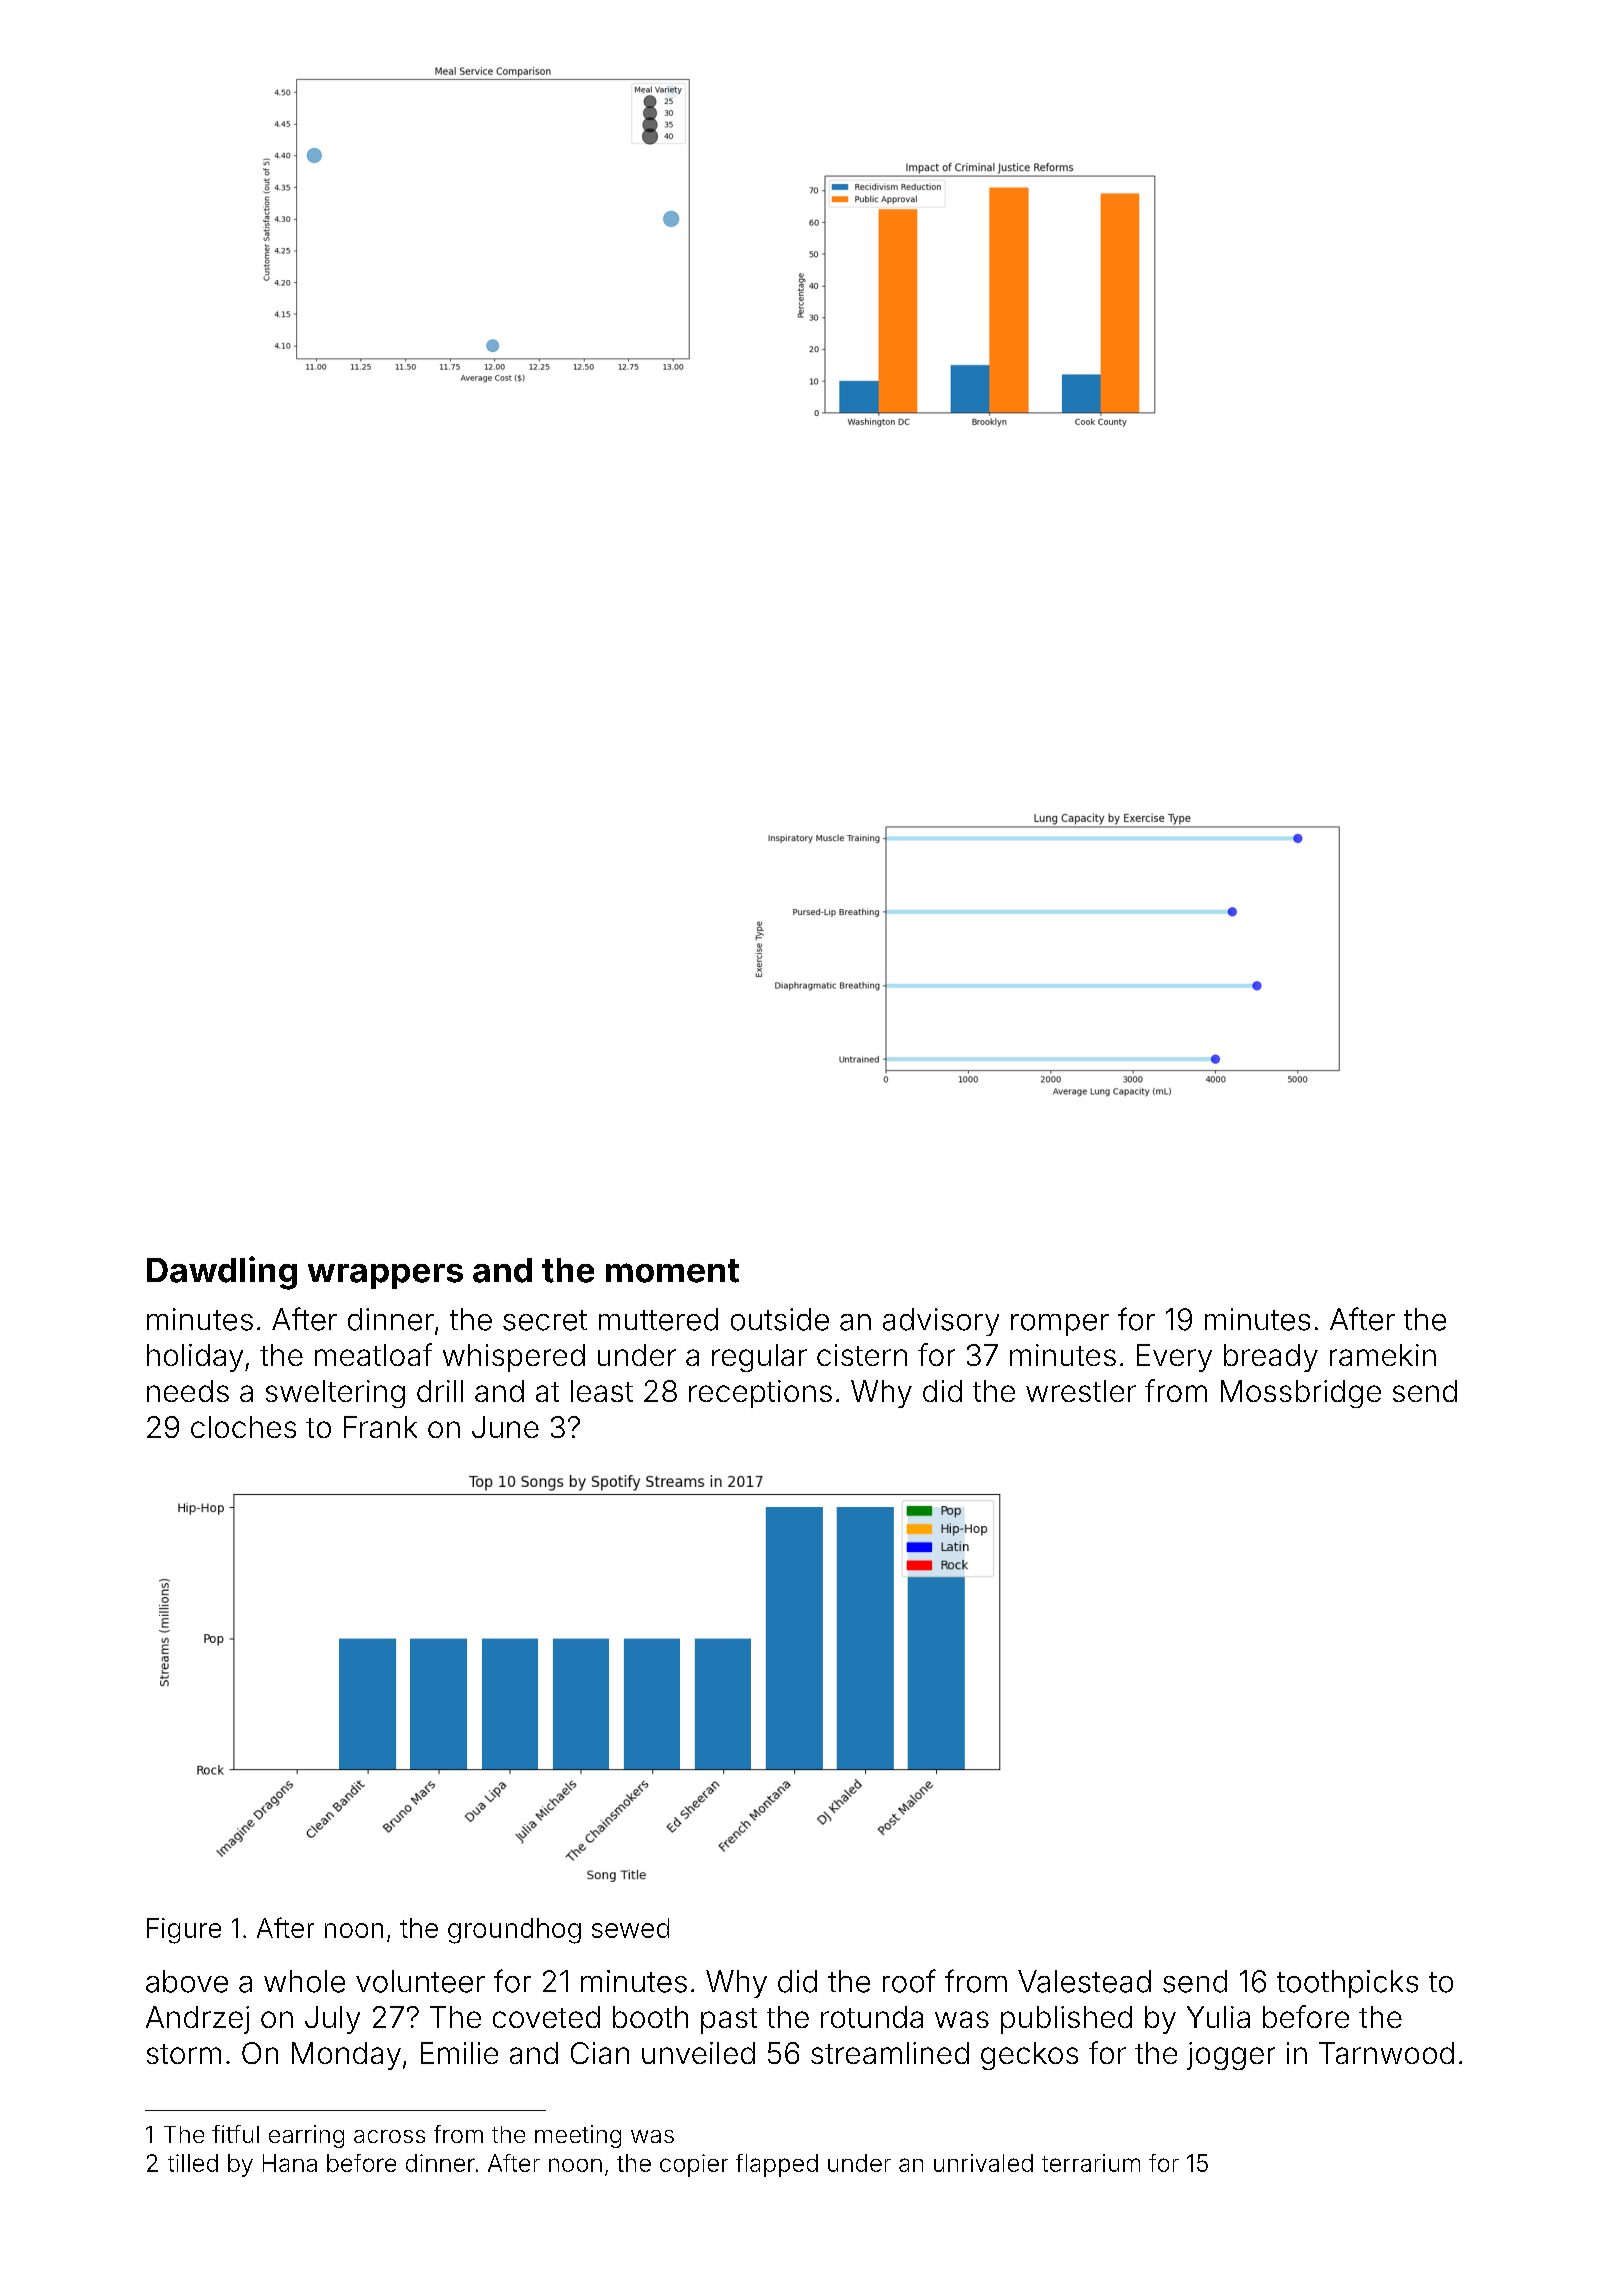  What do you see at coordinates (1084, 1981) in the screenshot?
I see `Valestead` at bounding box center [1084, 1981].
